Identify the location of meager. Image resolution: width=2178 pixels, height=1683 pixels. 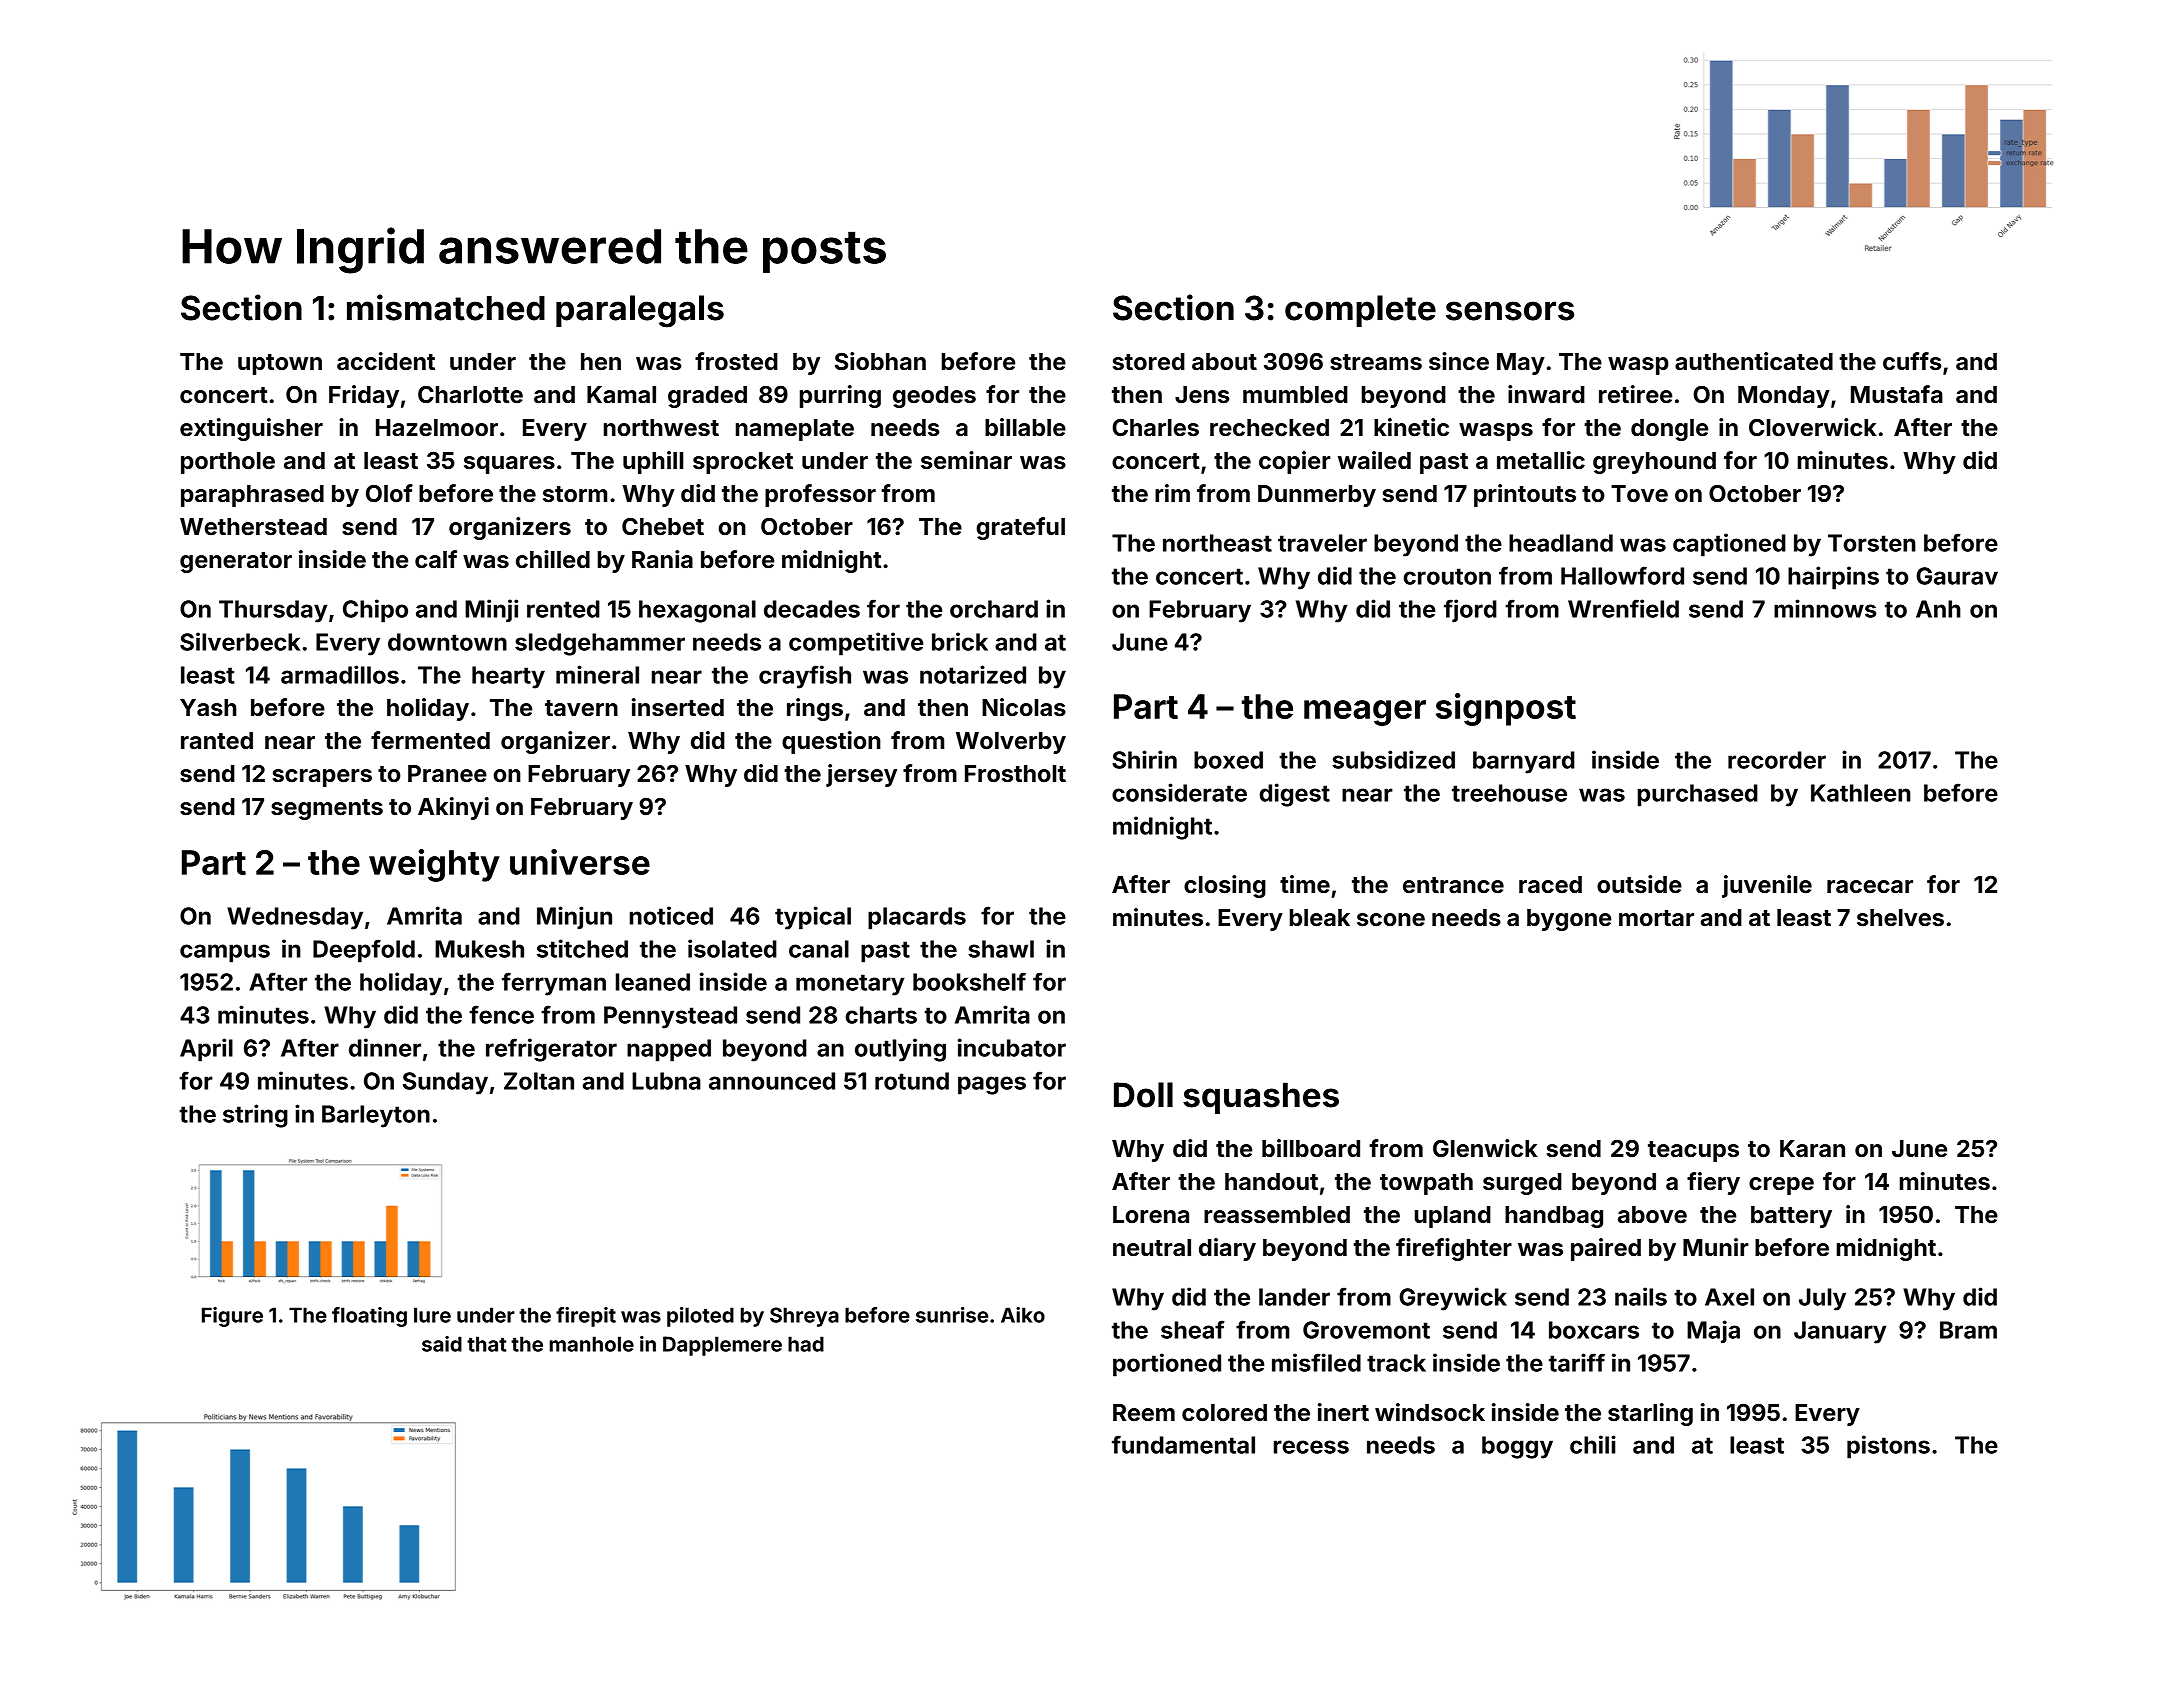
(1365, 713).
